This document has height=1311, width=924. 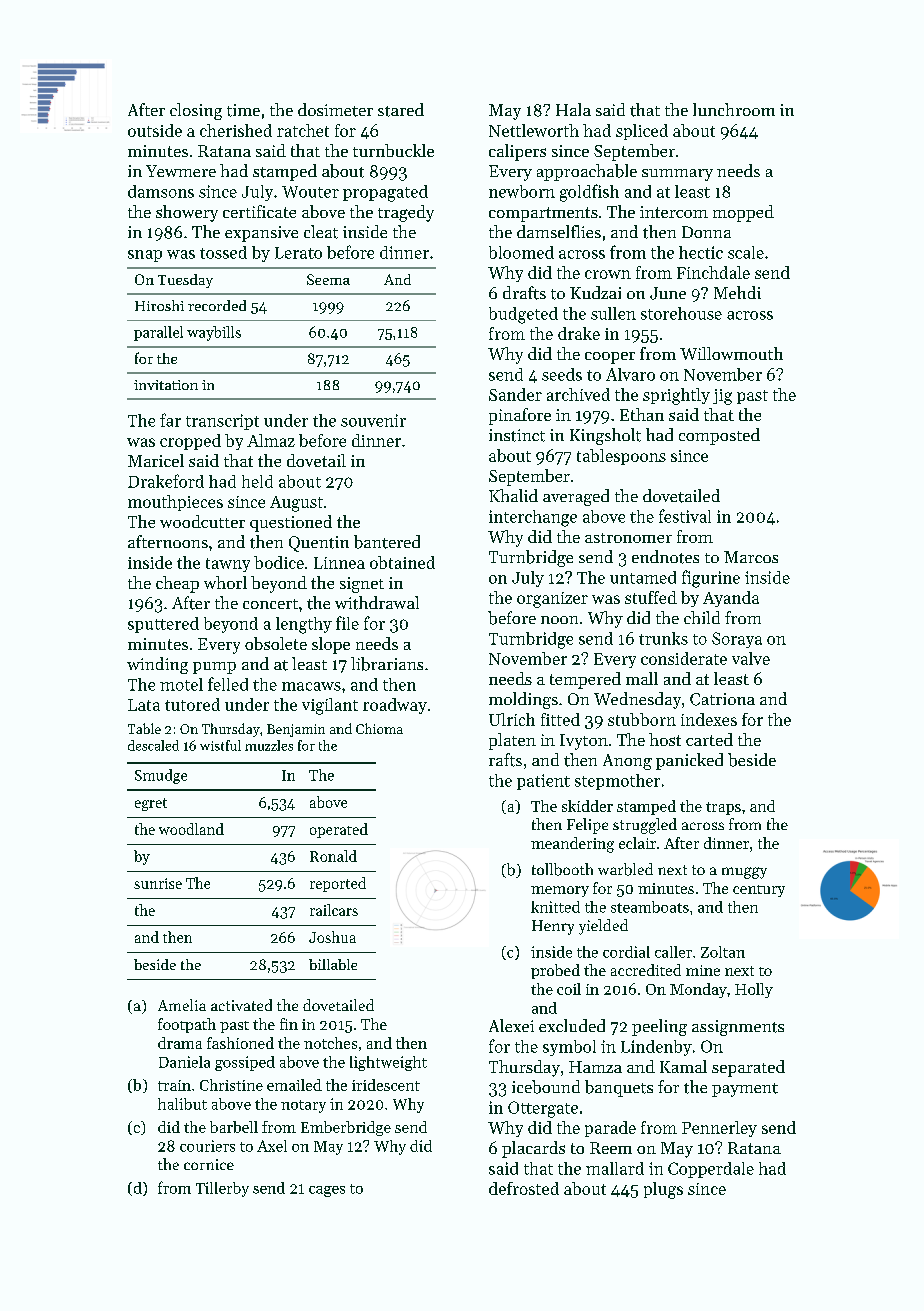 What do you see at coordinates (553, 927) in the document?
I see `Henry` at bounding box center [553, 927].
